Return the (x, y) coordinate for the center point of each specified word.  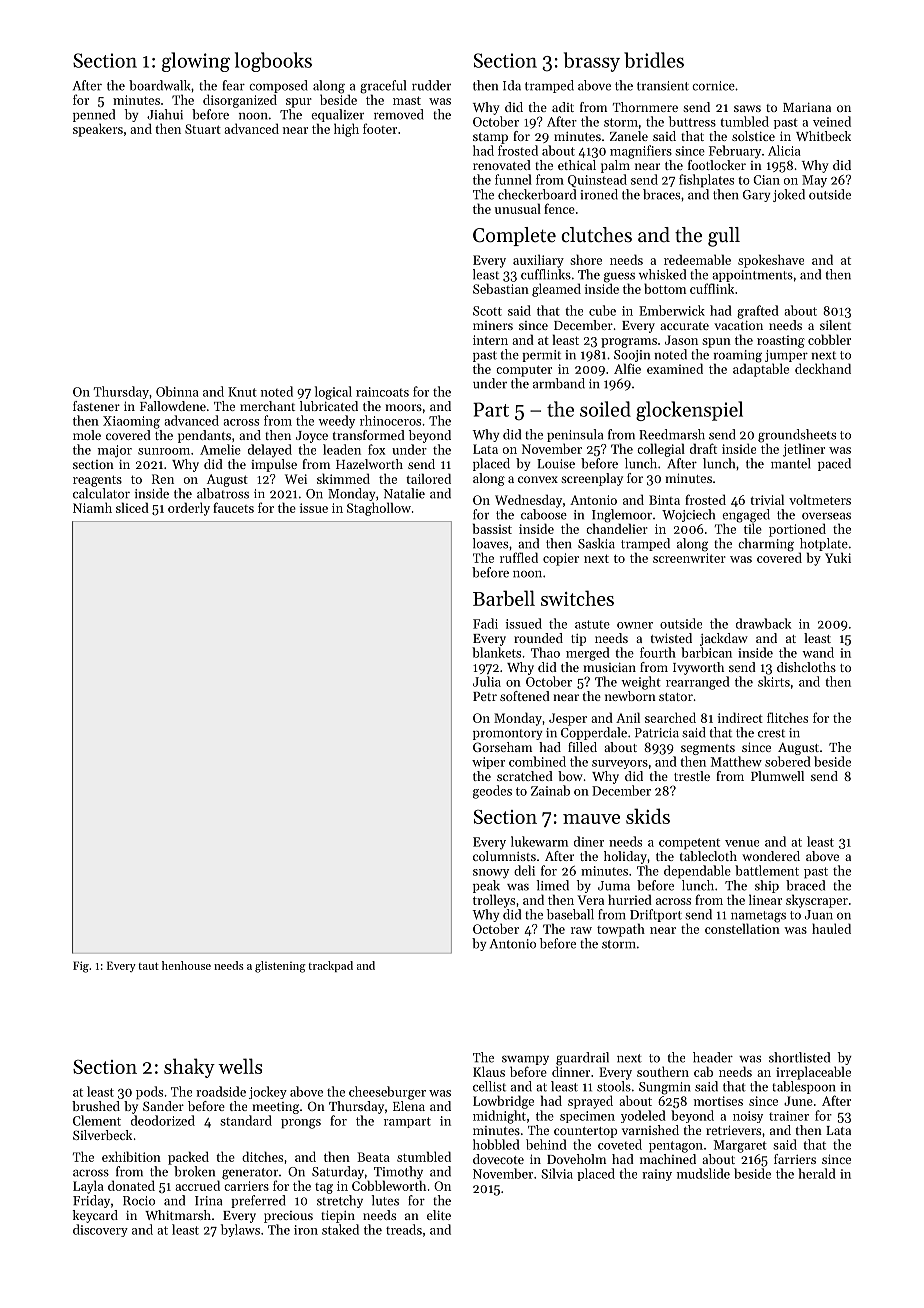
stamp (490, 138)
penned (94, 115)
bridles (654, 60)
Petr (485, 696)
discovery (100, 1230)
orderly (189, 509)
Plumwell (777, 776)
